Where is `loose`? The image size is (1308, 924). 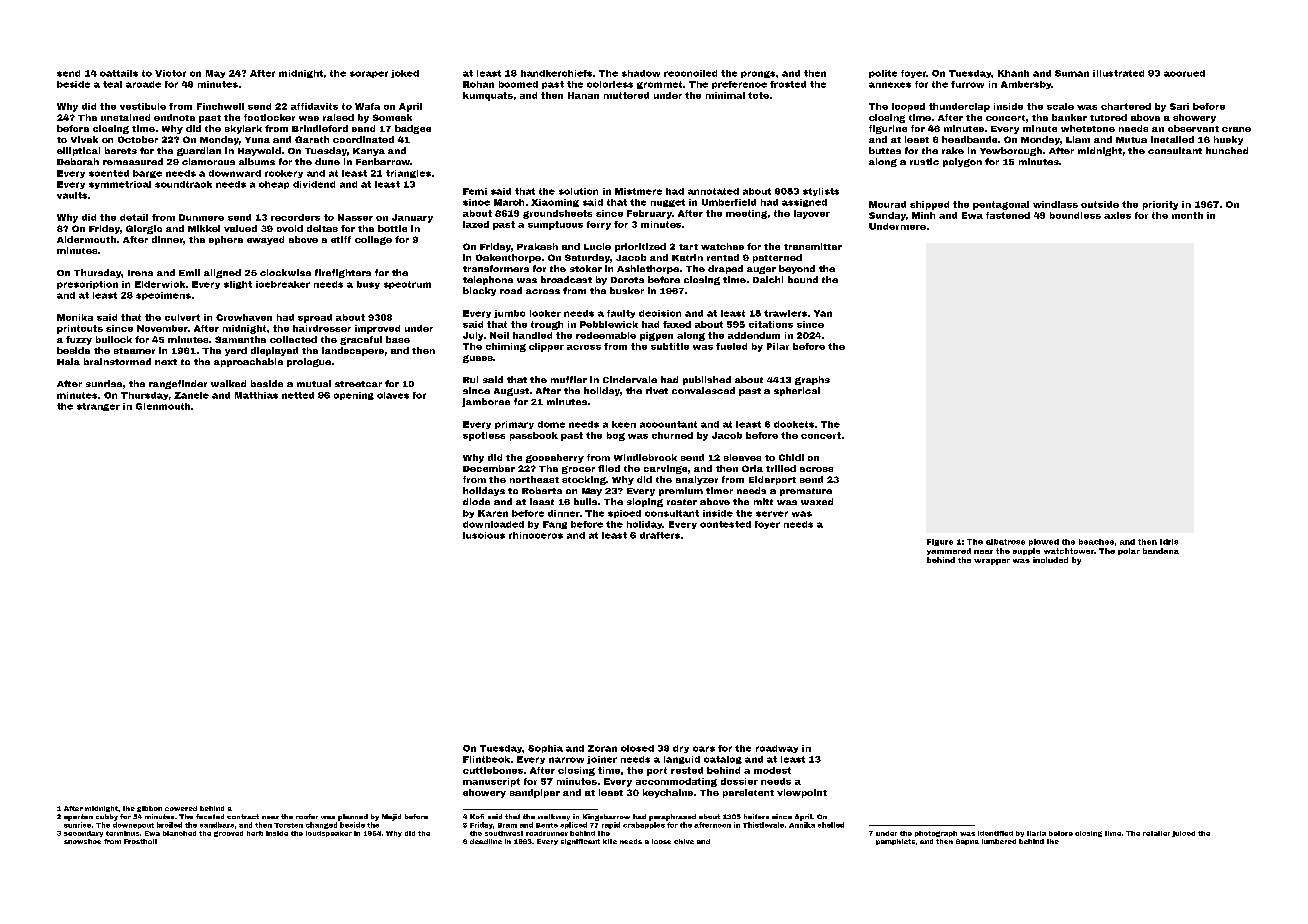
loose is located at coordinates (661, 841).
